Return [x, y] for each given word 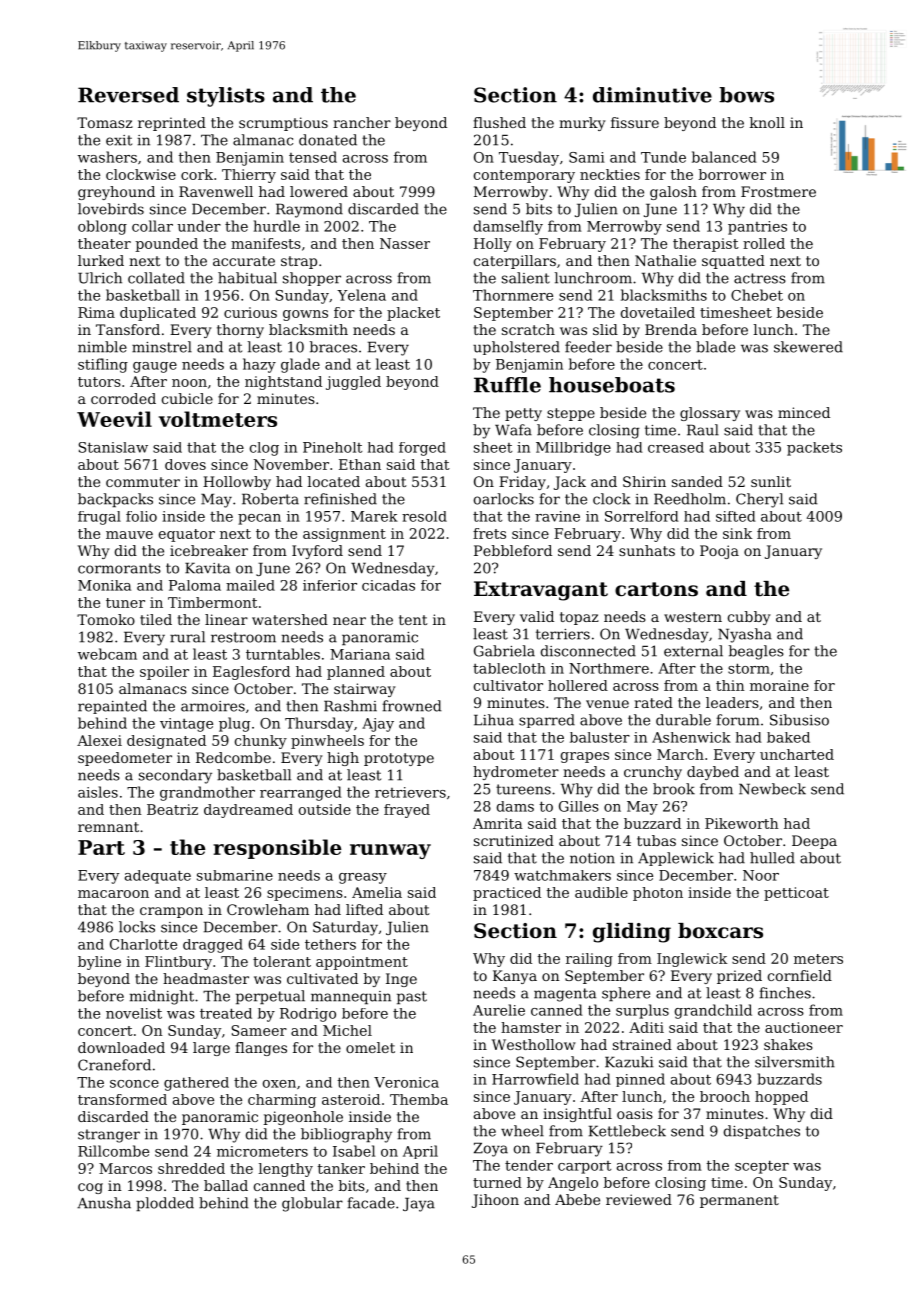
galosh [673, 193]
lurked [101, 260]
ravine [557, 516]
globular [312, 1204]
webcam [107, 654]
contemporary [524, 176]
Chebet [757, 295]
